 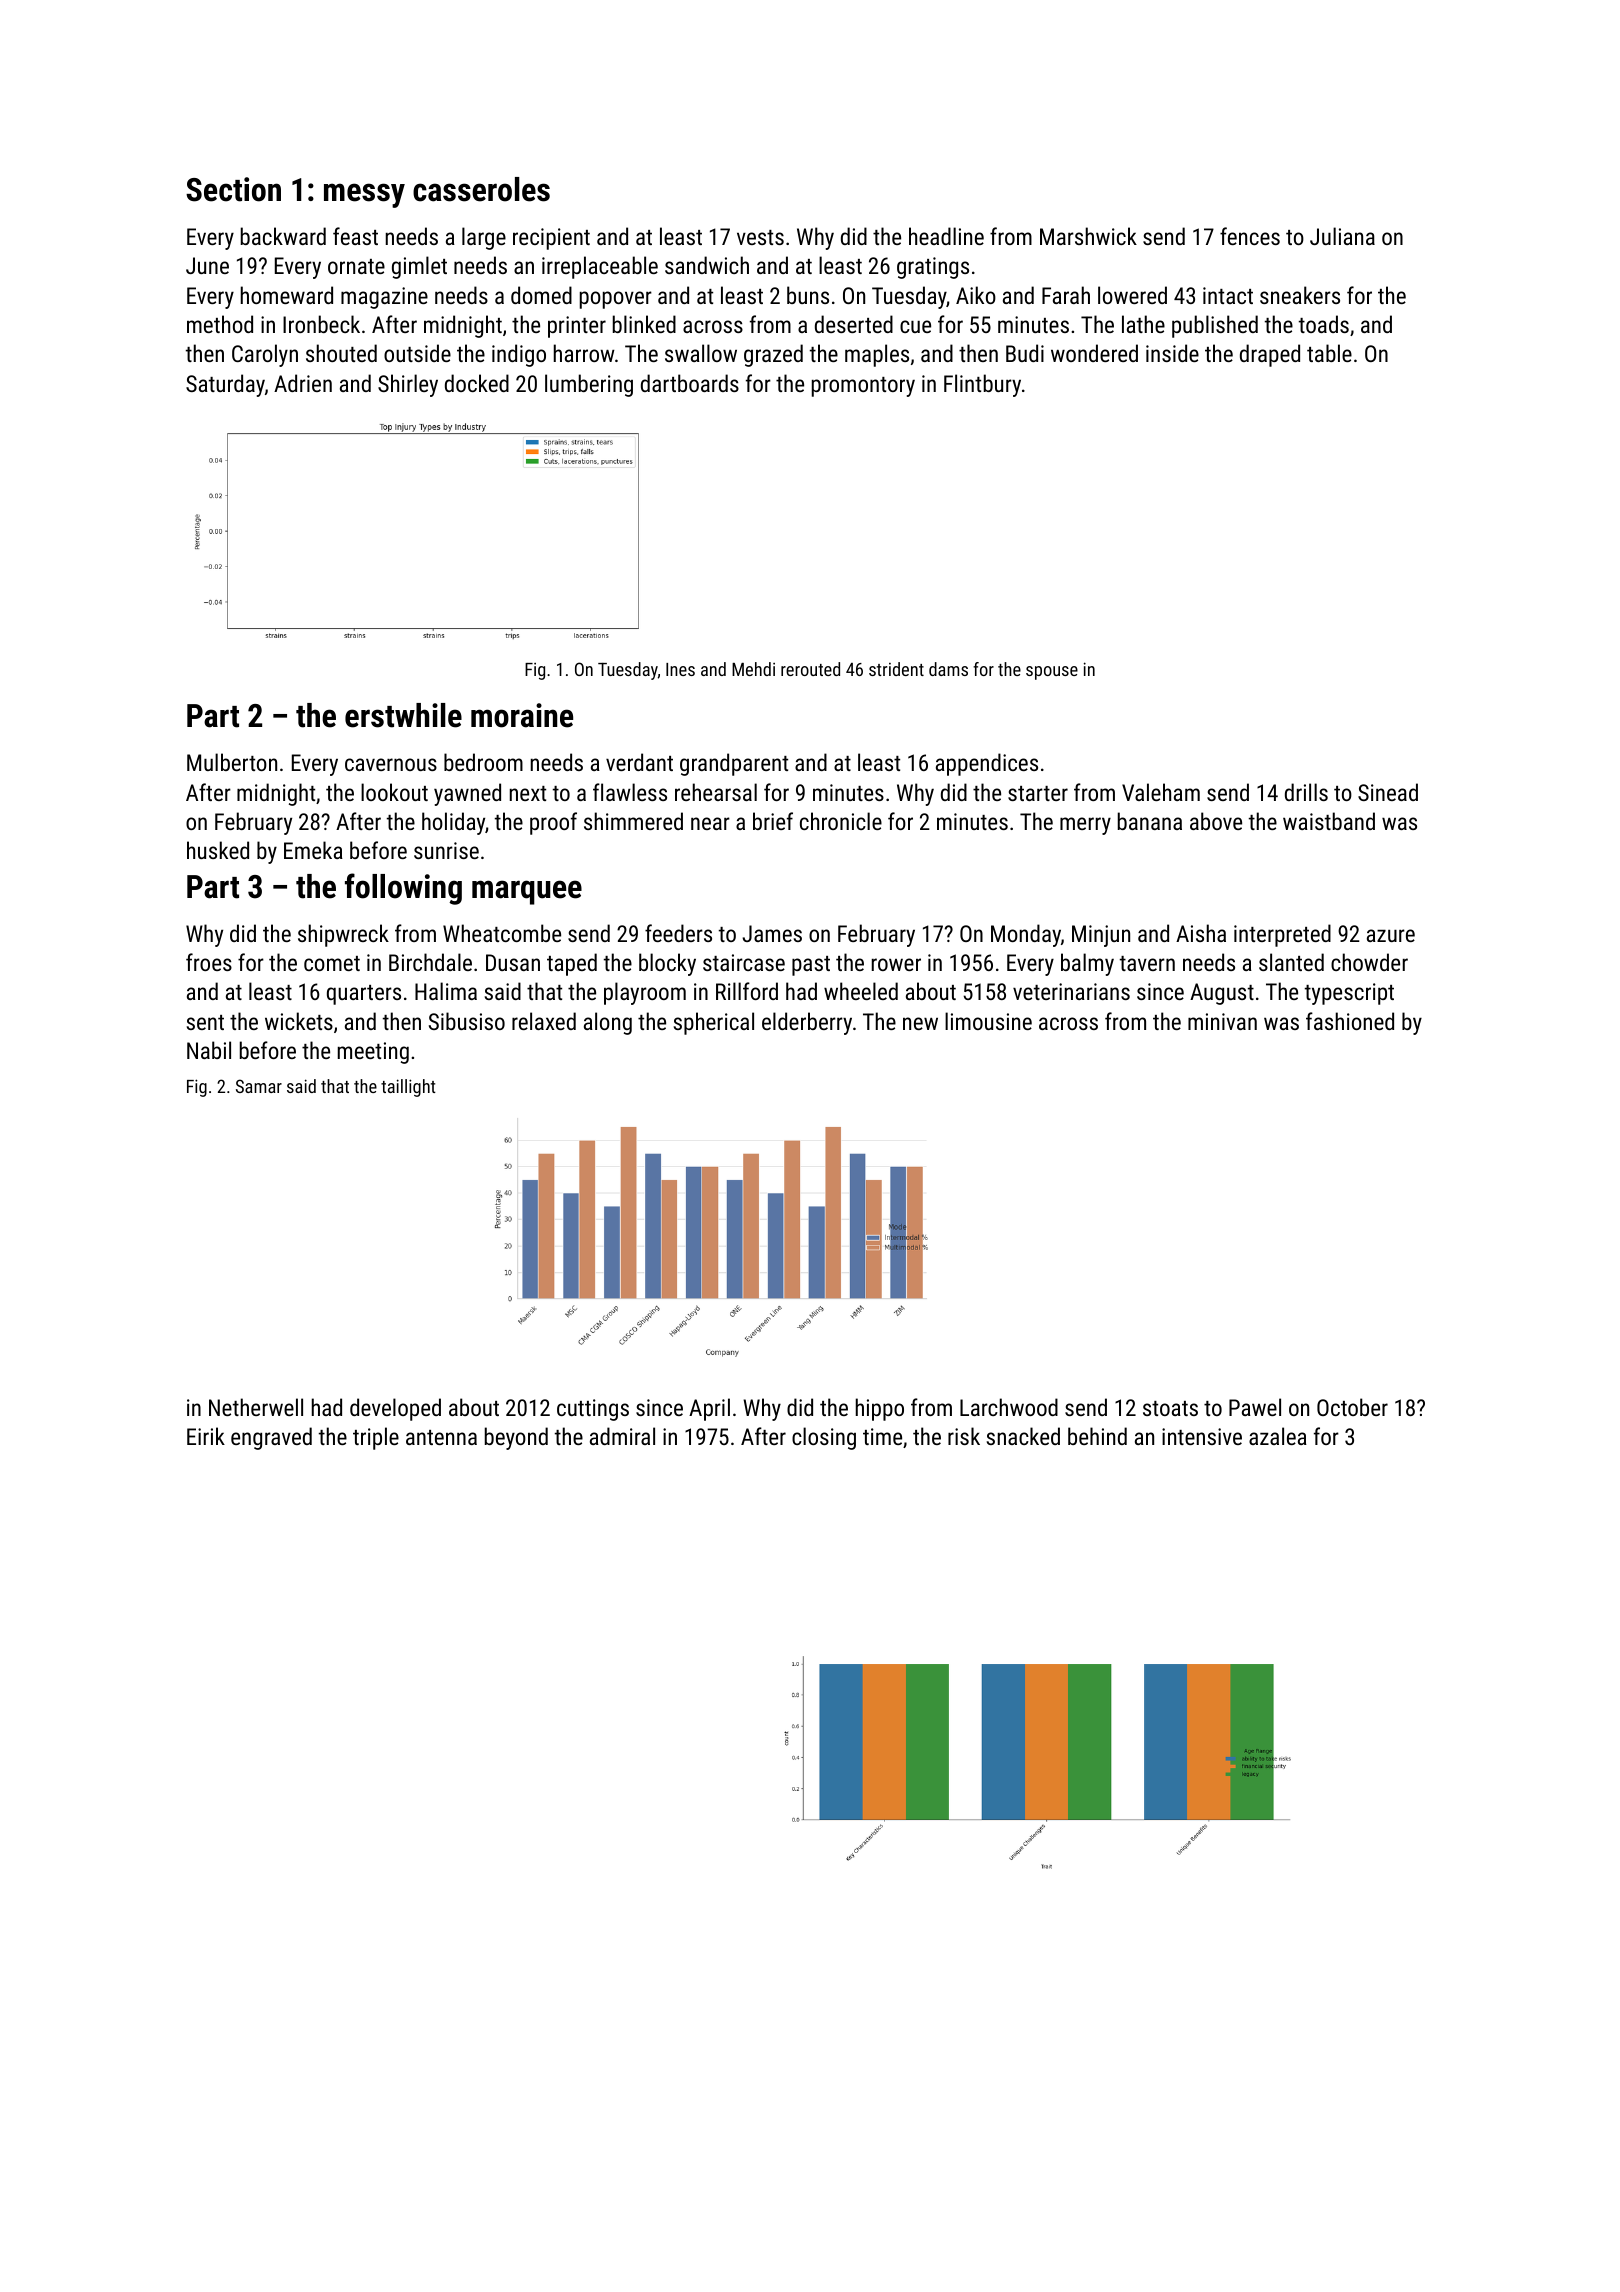 What do you see at coordinates (760, 237) in the page?
I see `vests` at bounding box center [760, 237].
